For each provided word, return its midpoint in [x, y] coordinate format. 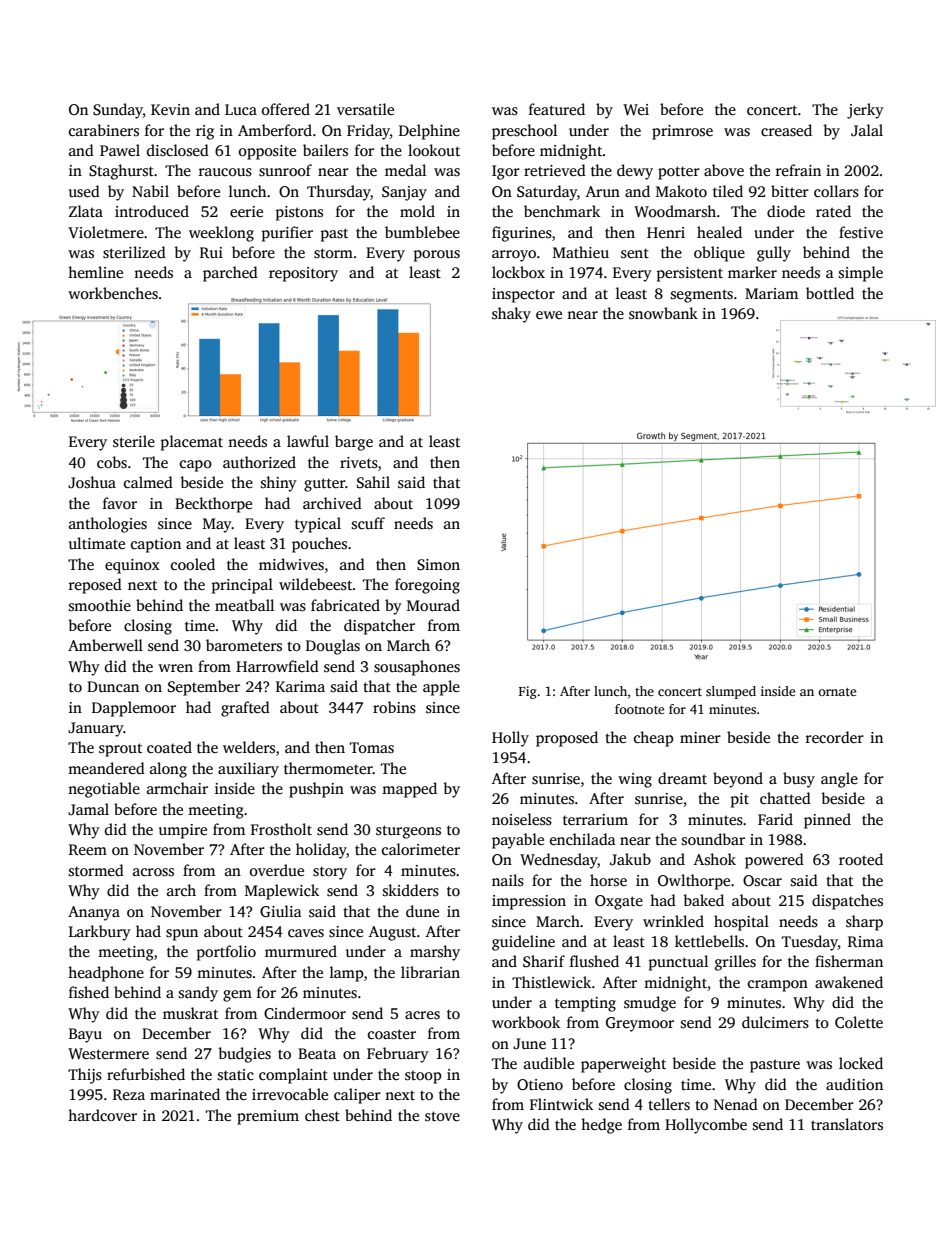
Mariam [771, 293]
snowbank [663, 313]
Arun [603, 191]
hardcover [102, 1115]
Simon [438, 565]
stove [442, 1116]
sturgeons [408, 832]
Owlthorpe [694, 882]
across [153, 872]
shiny [279, 484]
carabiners [104, 130]
